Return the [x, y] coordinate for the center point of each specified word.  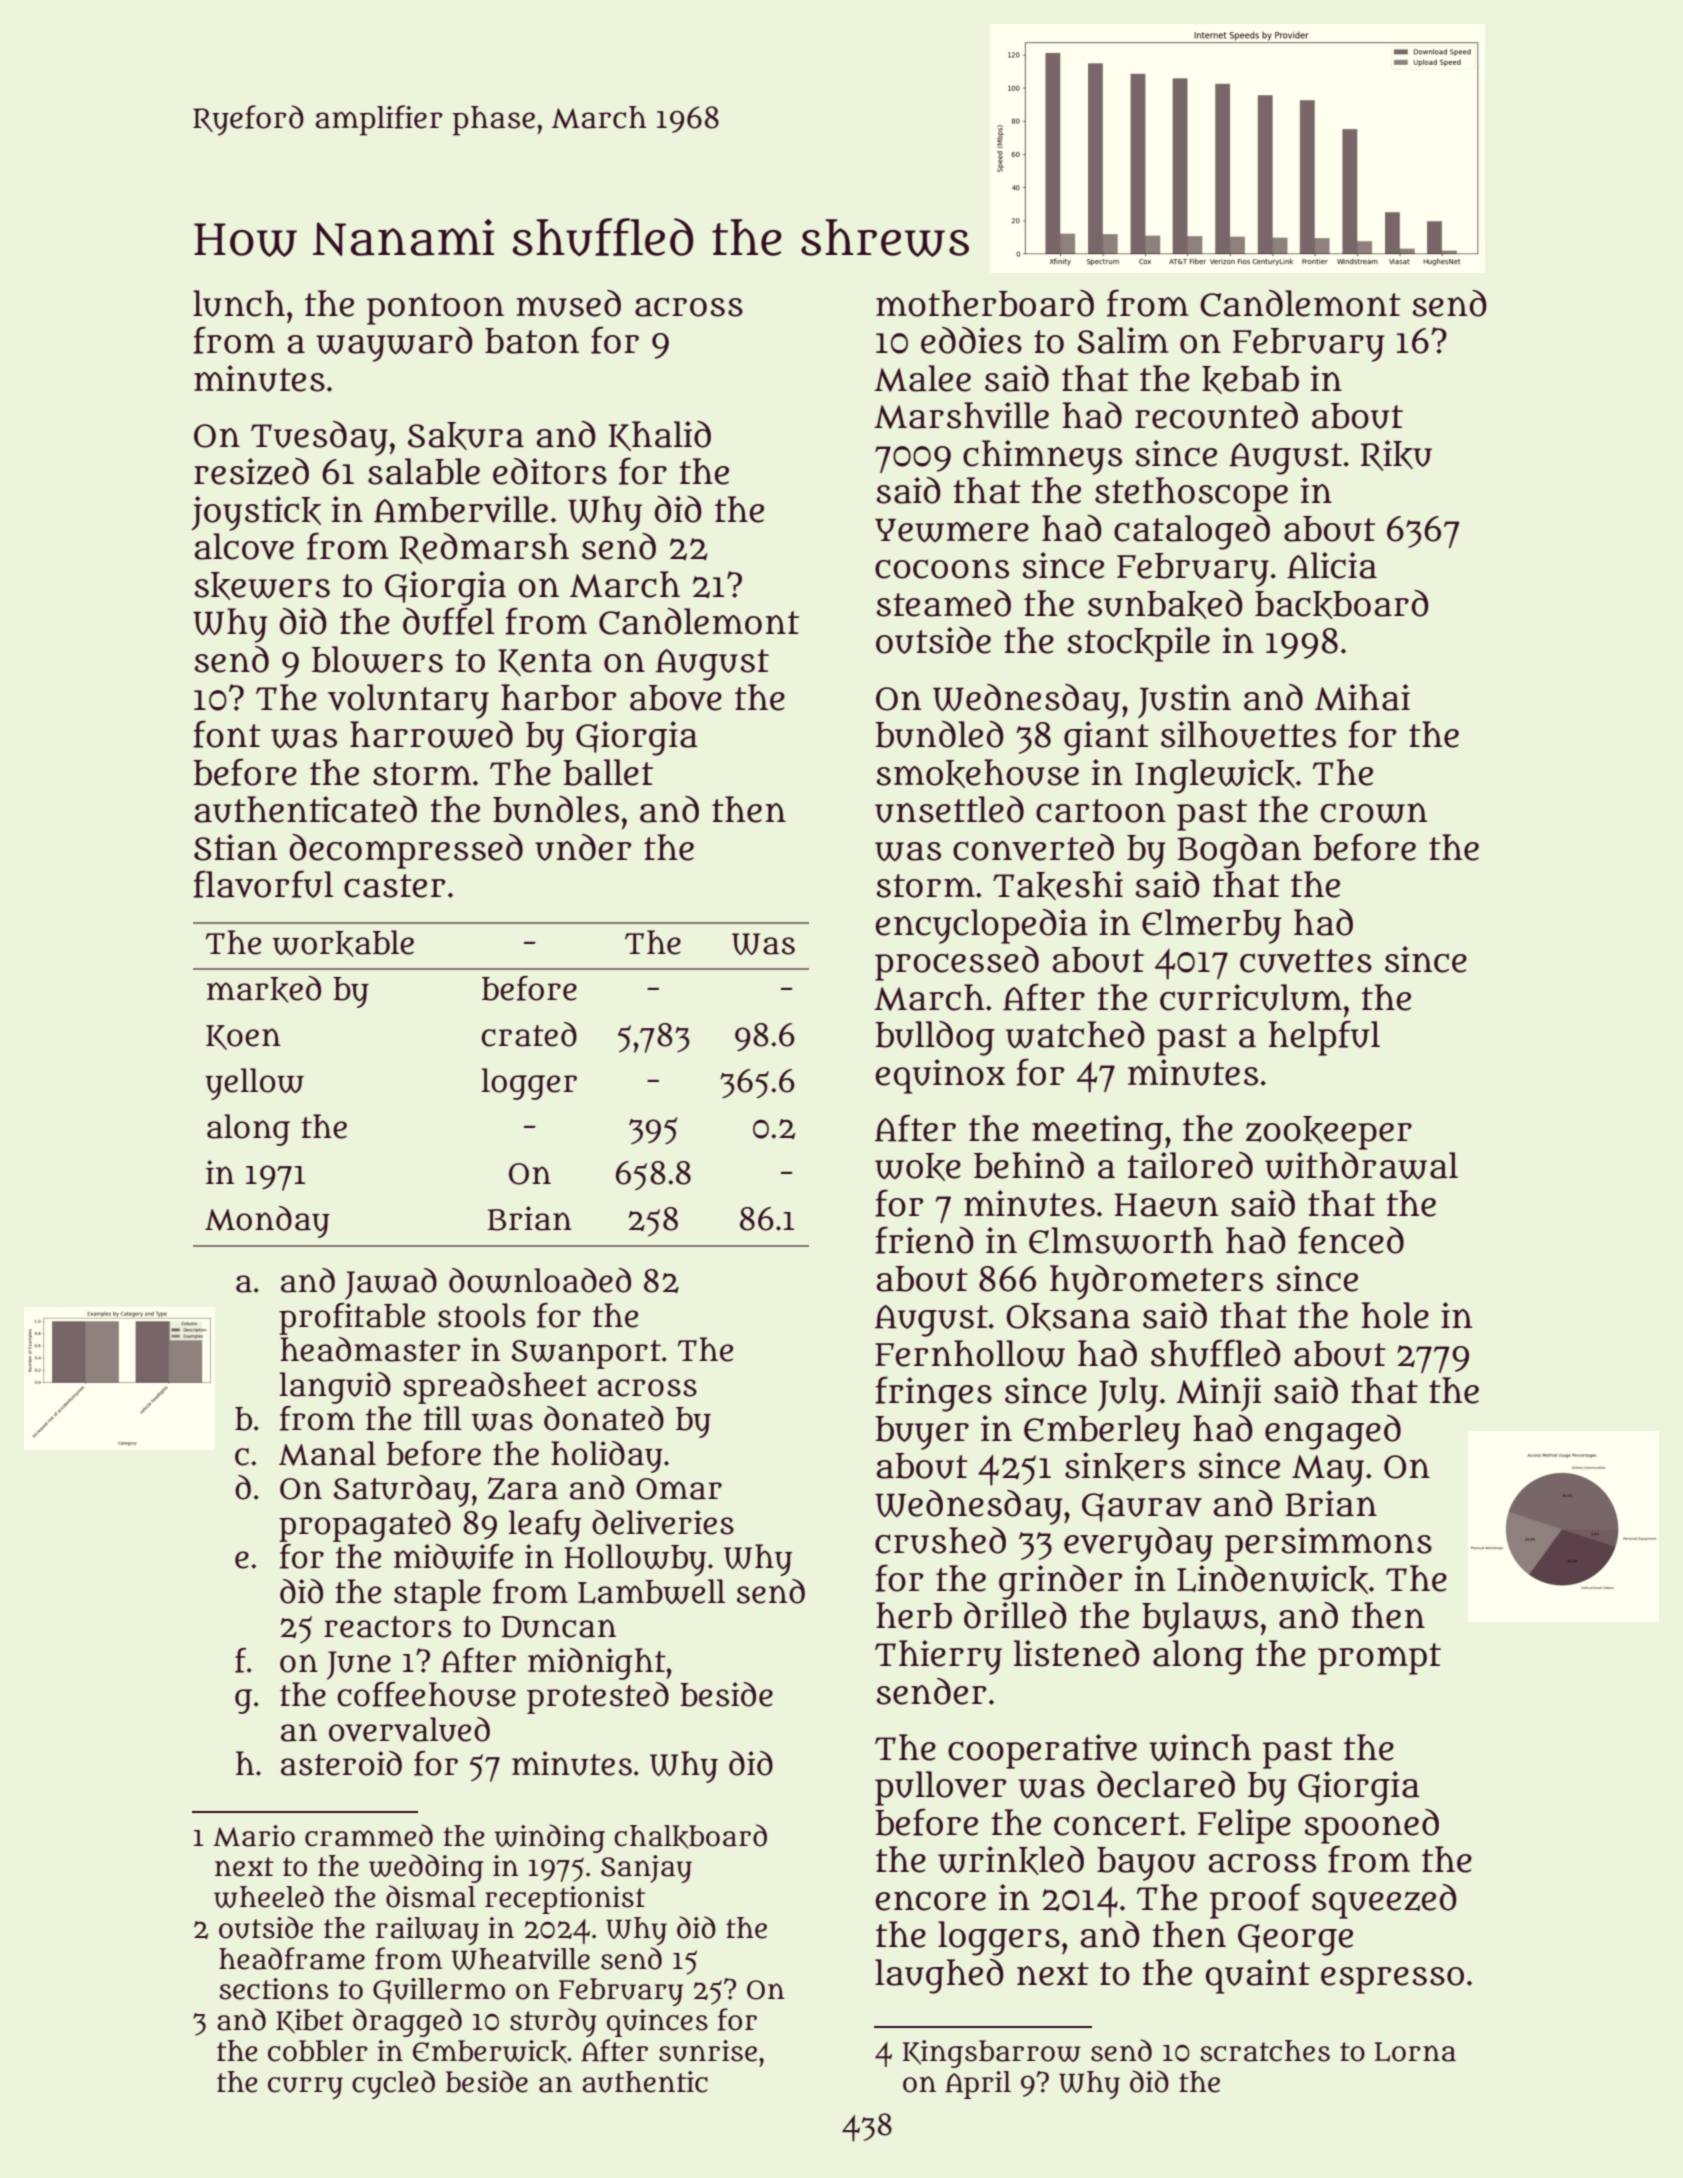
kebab [1250, 380]
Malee [922, 378]
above [676, 698]
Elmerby [1211, 926]
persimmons [1328, 1544]
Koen [243, 1037]
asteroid [341, 1763]
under [583, 847]
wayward [394, 344]
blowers [377, 659]
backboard [1342, 604]
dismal [431, 1896]
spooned [1371, 1826]
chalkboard [690, 1836]
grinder [1060, 1582]
